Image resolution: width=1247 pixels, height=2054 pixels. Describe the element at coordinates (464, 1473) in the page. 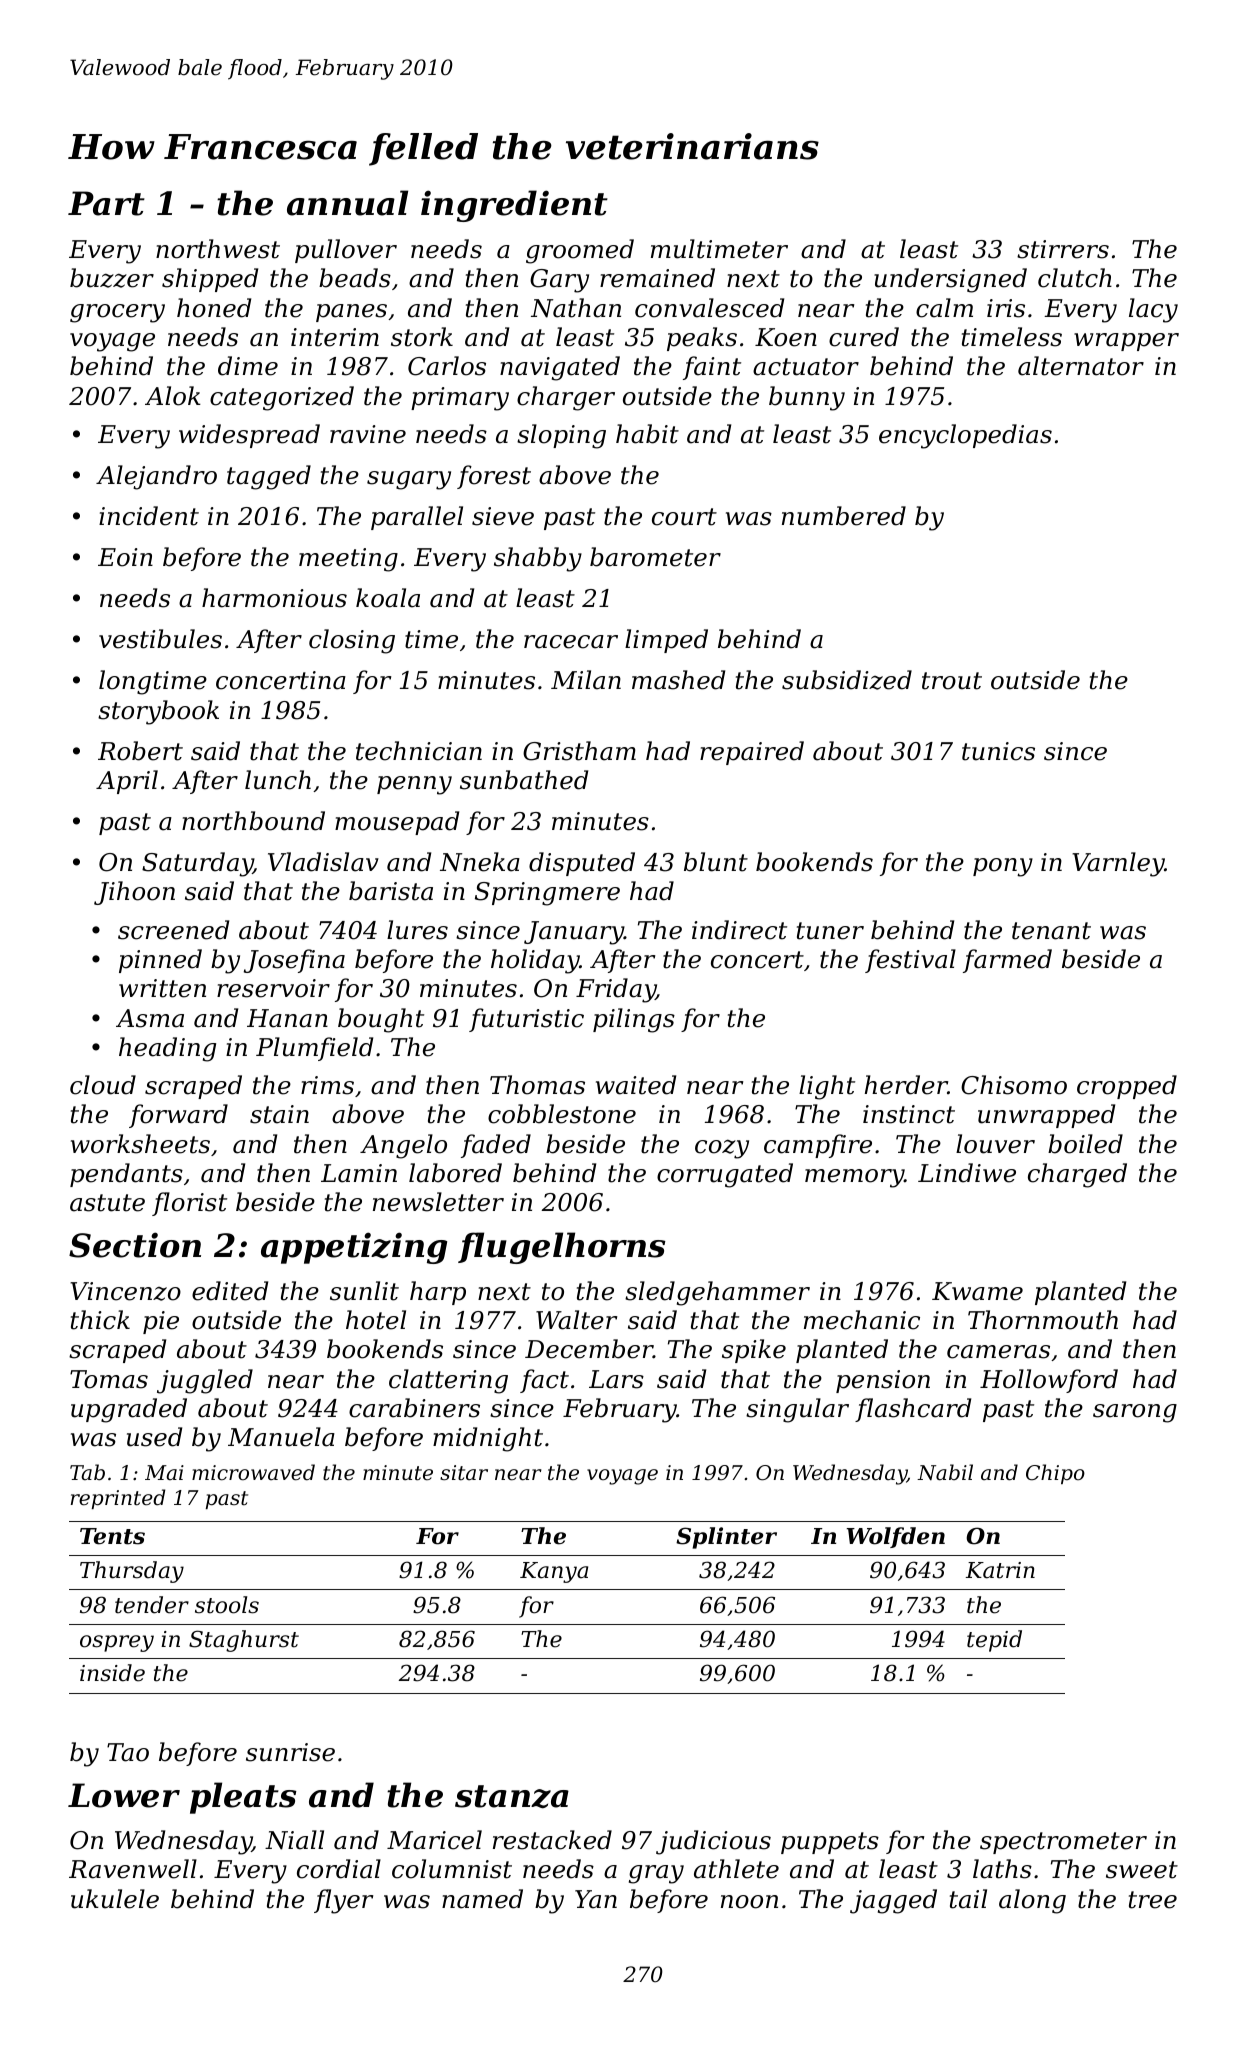

I see `sitar` at that location.
